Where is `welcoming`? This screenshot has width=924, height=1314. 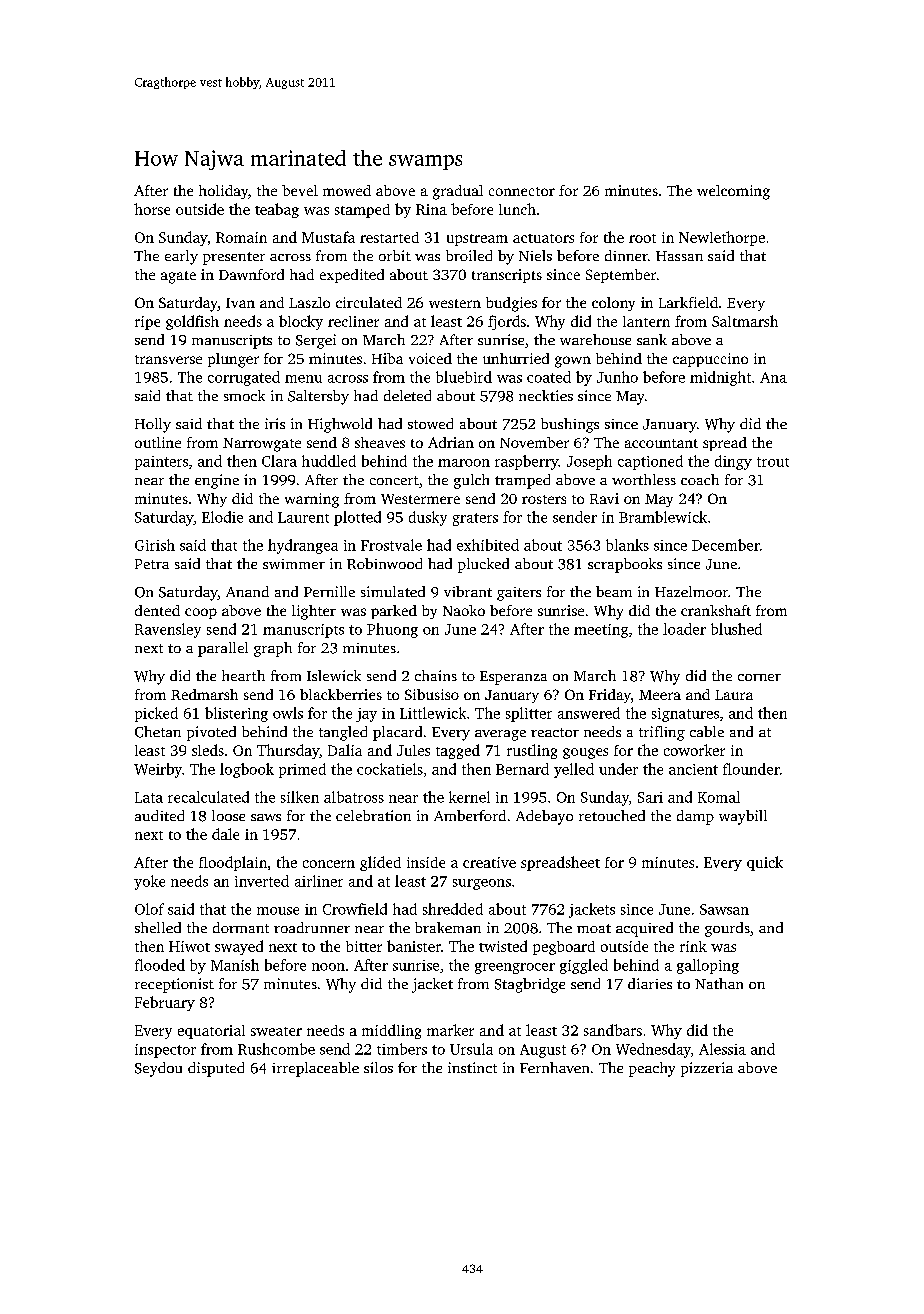 welcoming is located at coordinates (733, 192).
